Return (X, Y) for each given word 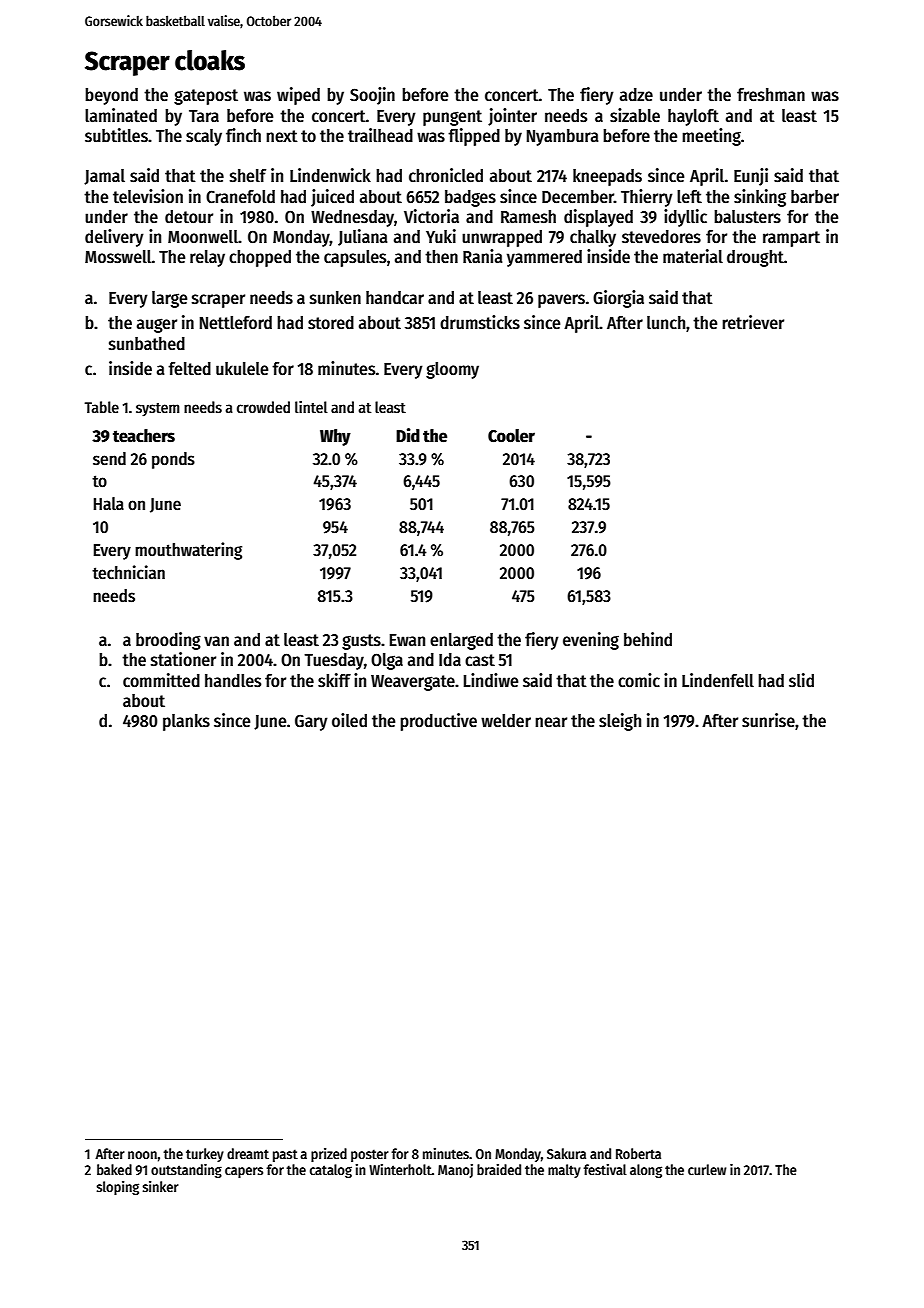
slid (801, 680)
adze (636, 95)
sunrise (768, 720)
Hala (109, 504)
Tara (204, 116)
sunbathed (147, 344)
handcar (395, 298)
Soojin (372, 96)
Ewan (407, 640)
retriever (753, 322)
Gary (311, 722)
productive (438, 722)
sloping (118, 1188)
